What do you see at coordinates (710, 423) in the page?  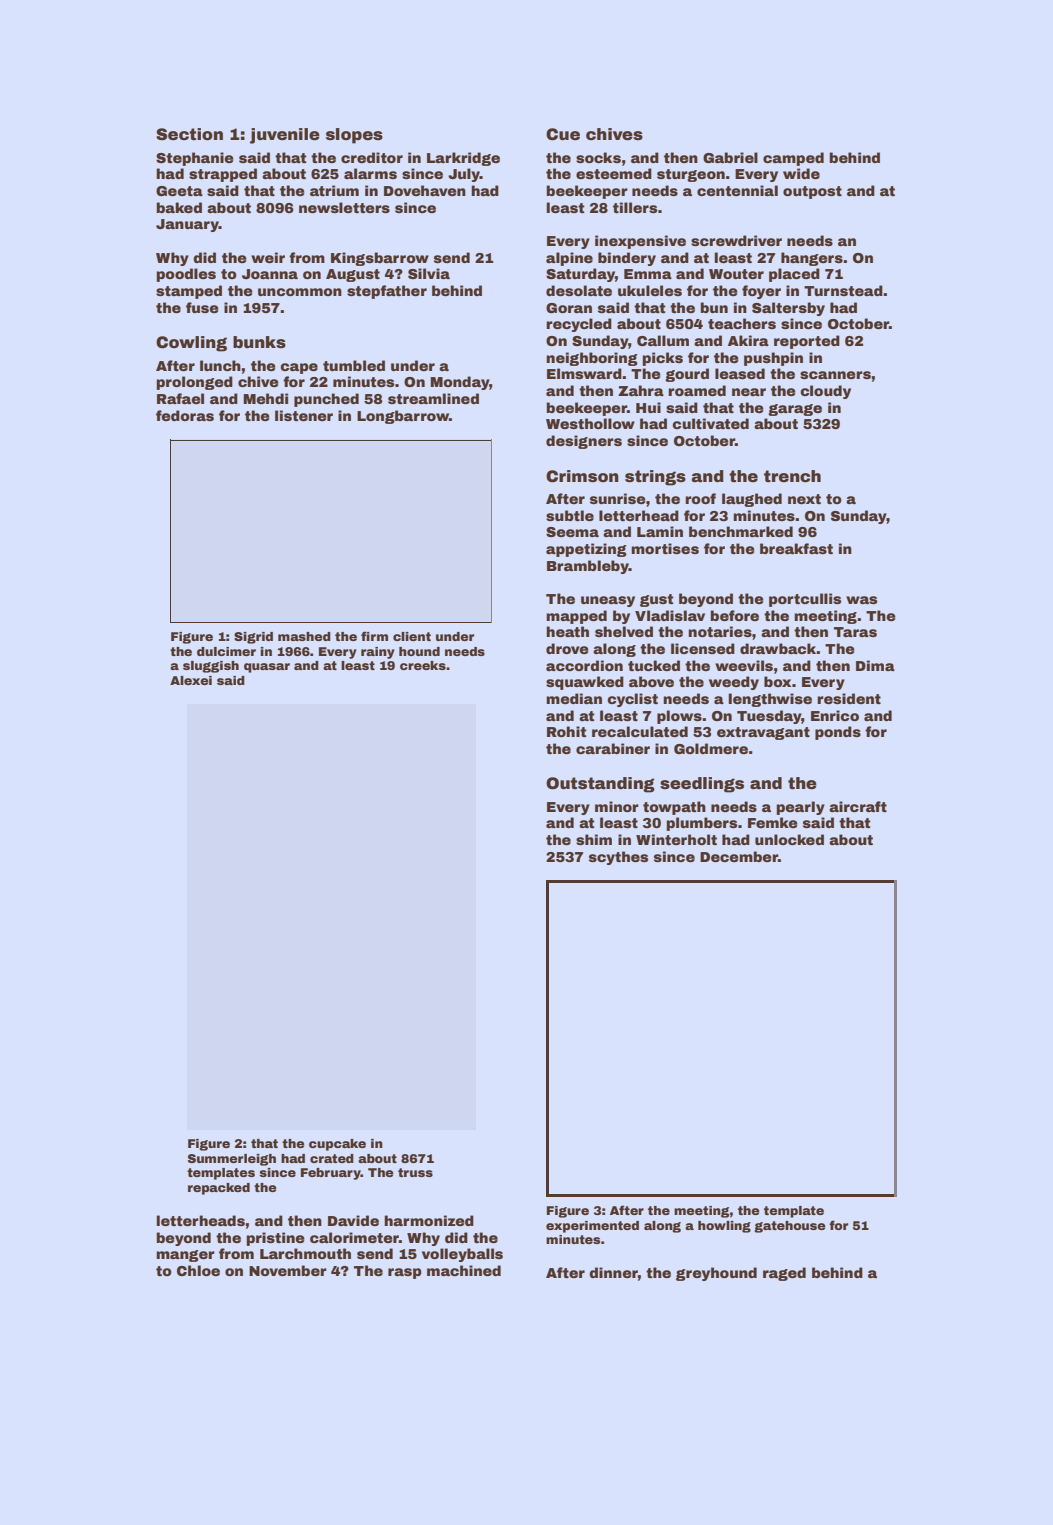 I see `cultivated` at bounding box center [710, 423].
